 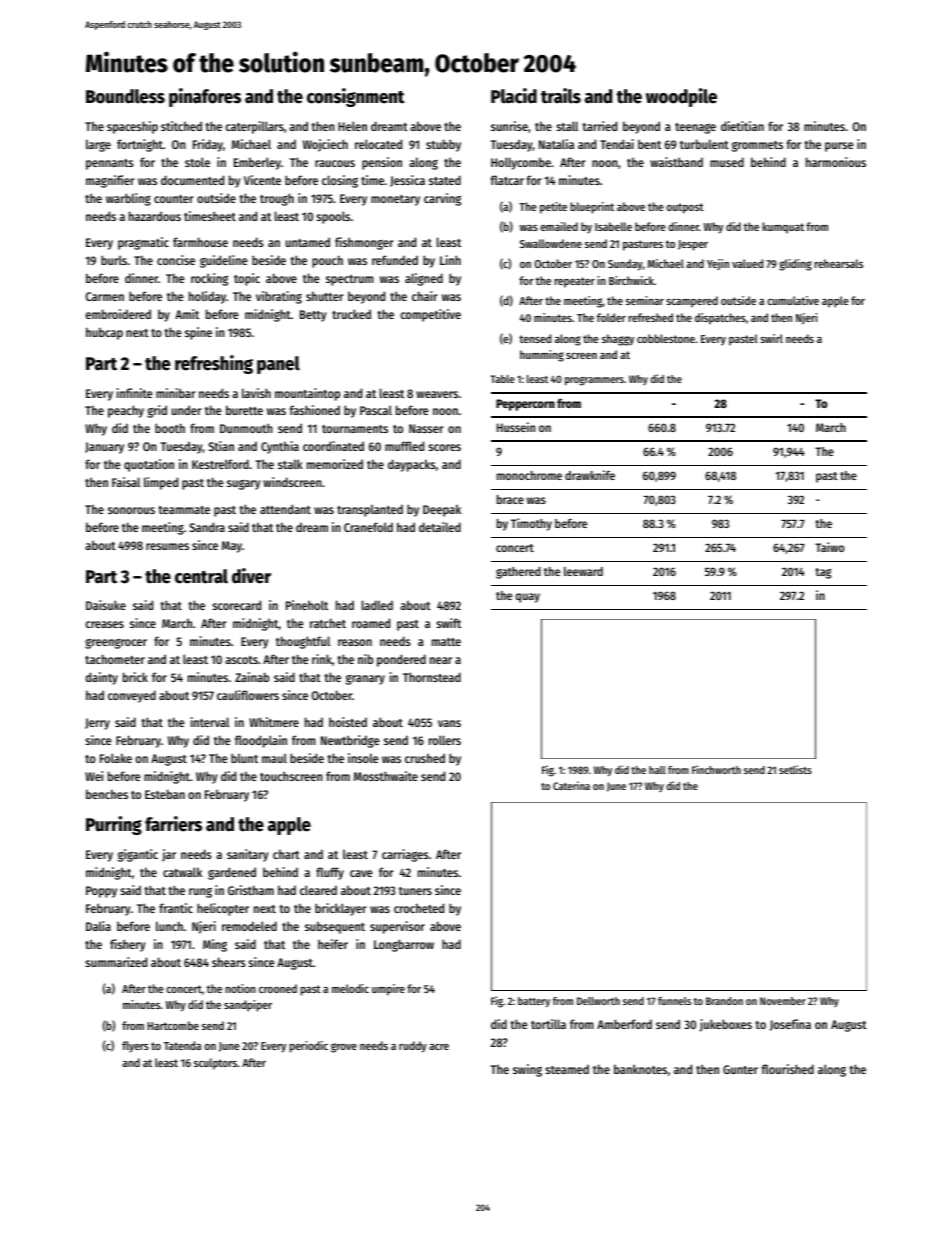 What do you see at coordinates (720, 319) in the image?
I see `dispatches` at bounding box center [720, 319].
